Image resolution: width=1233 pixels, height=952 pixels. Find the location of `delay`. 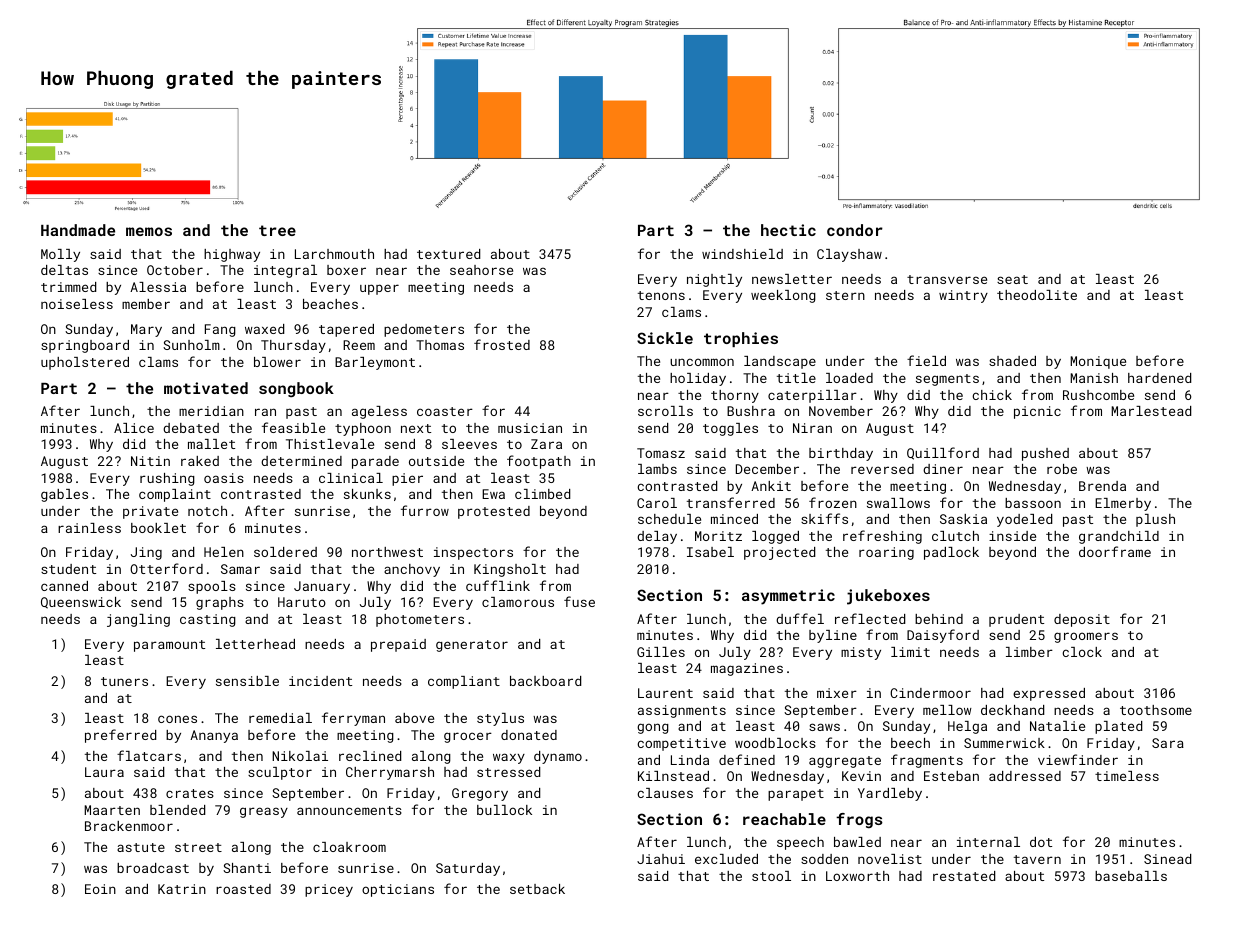

delay is located at coordinates (657, 537).
